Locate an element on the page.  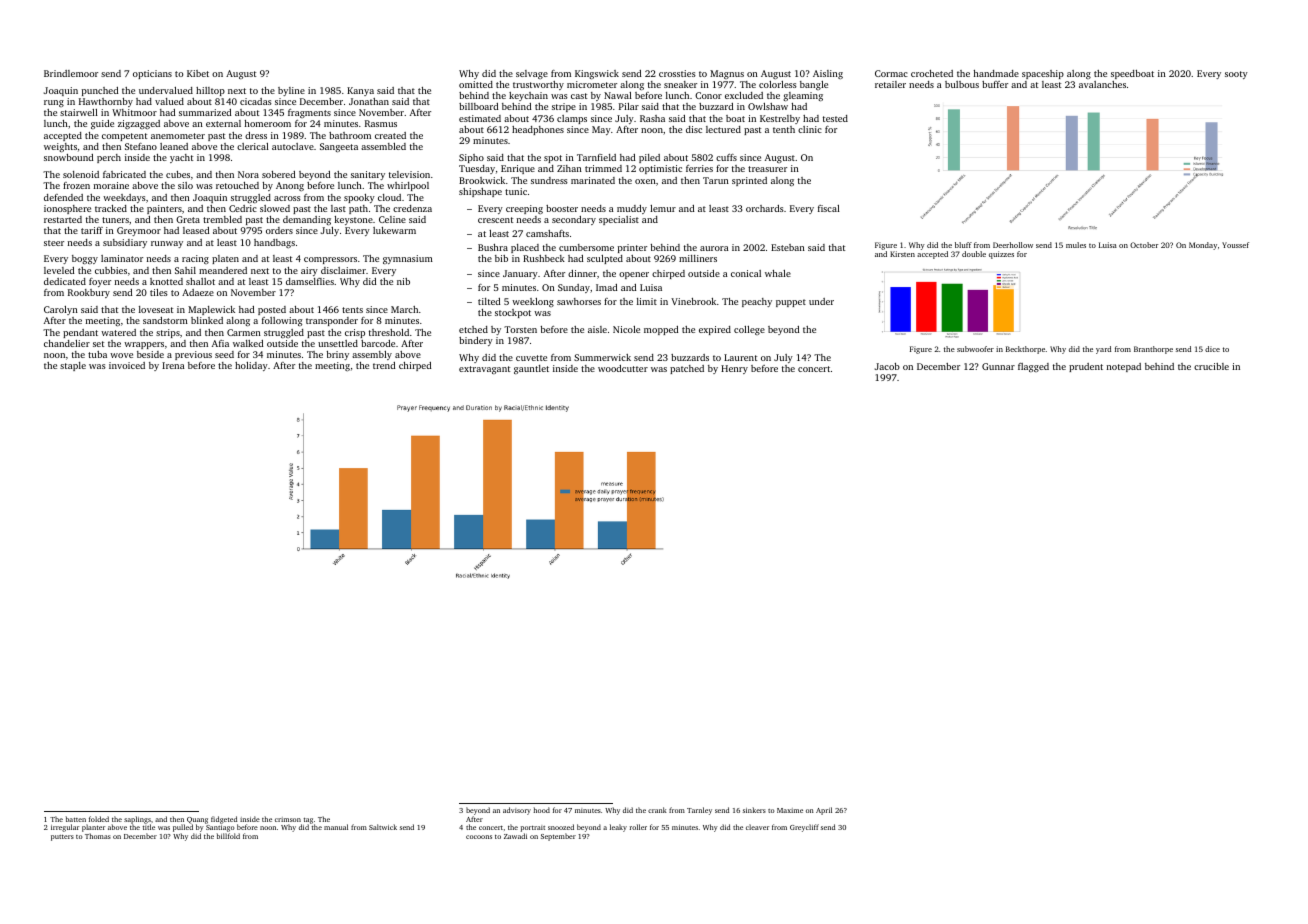
opticians is located at coordinates (152, 74).
